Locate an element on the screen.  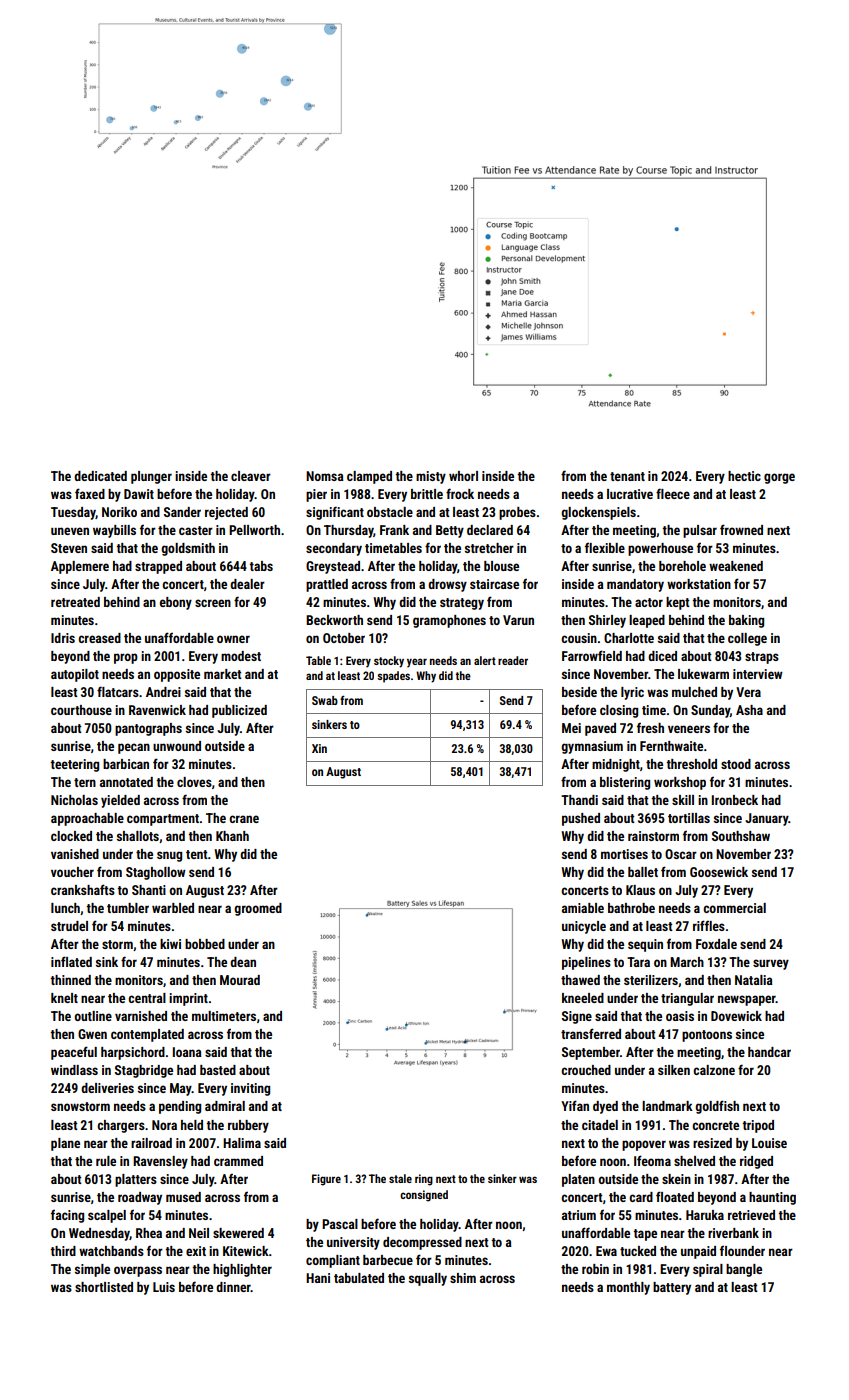
monthly is located at coordinates (628, 1288).
